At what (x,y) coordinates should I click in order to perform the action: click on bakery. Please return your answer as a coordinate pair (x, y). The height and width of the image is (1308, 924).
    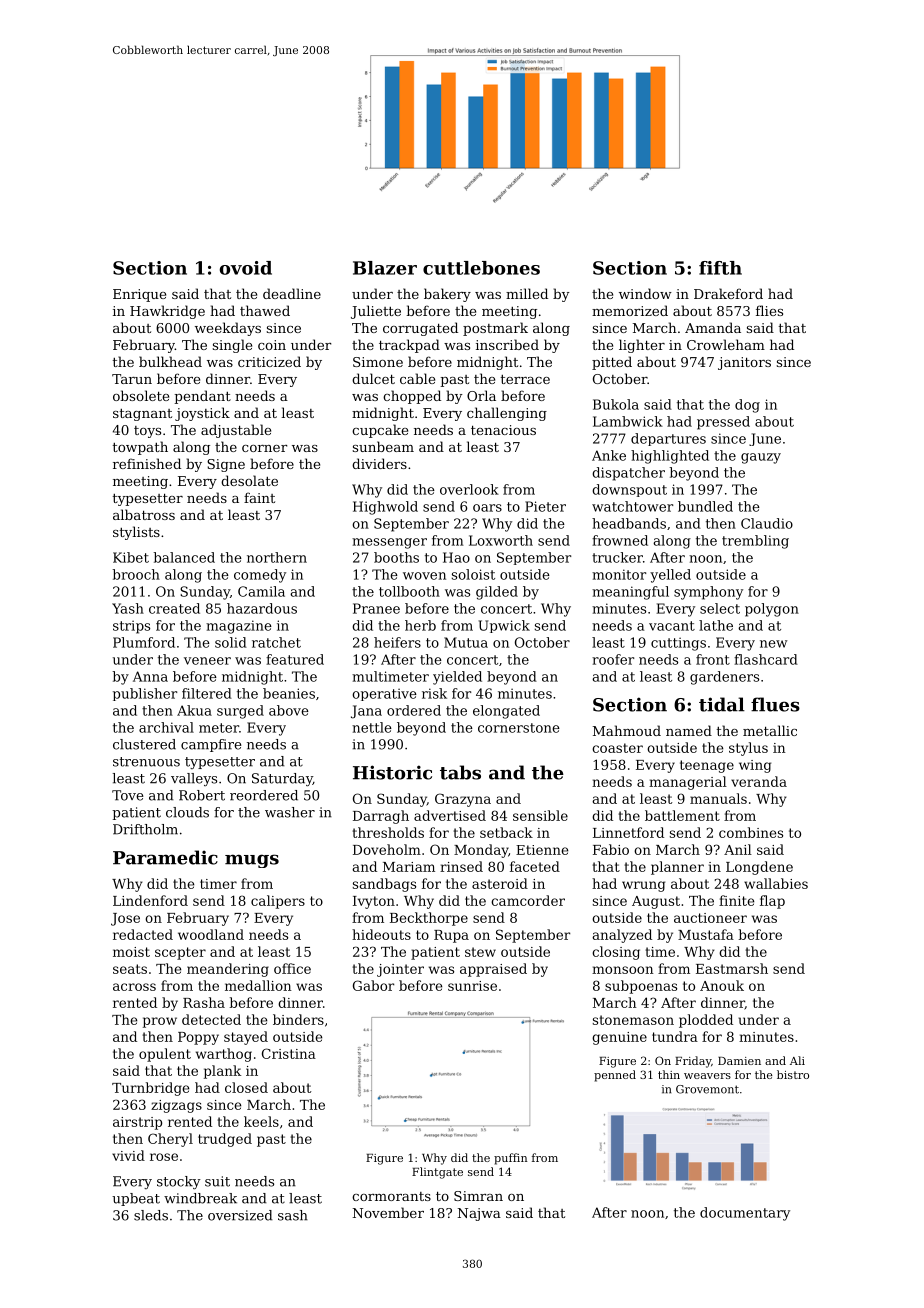
    Looking at the image, I should click on (447, 295).
